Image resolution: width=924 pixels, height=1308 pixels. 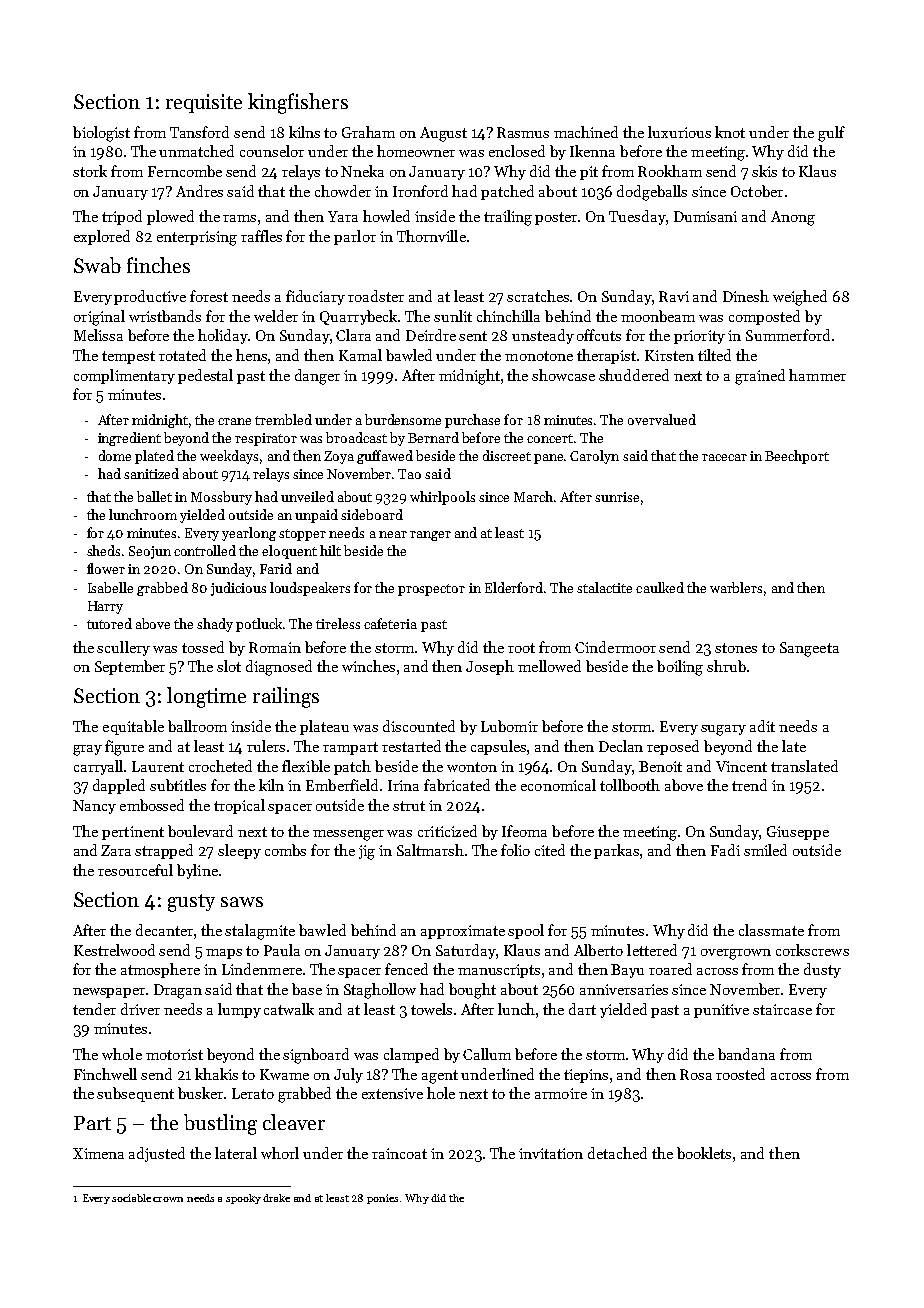 What do you see at coordinates (356, 437) in the document?
I see `broadcast` at bounding box center [356, 437].
